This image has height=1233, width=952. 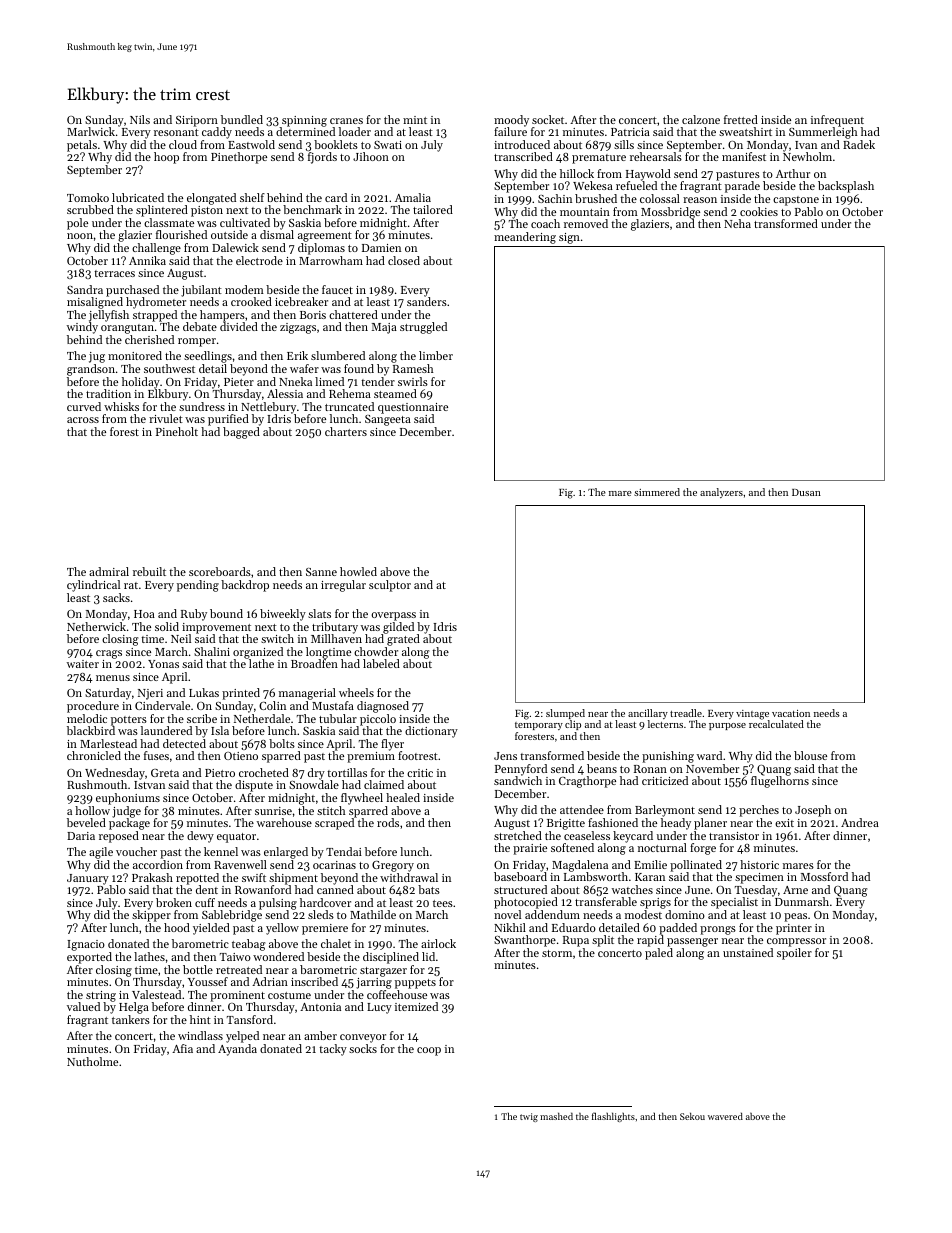 What do you see at coordinates (262, 718) in the image?
I see `Netherdale` at bounding box center [262, 718].
